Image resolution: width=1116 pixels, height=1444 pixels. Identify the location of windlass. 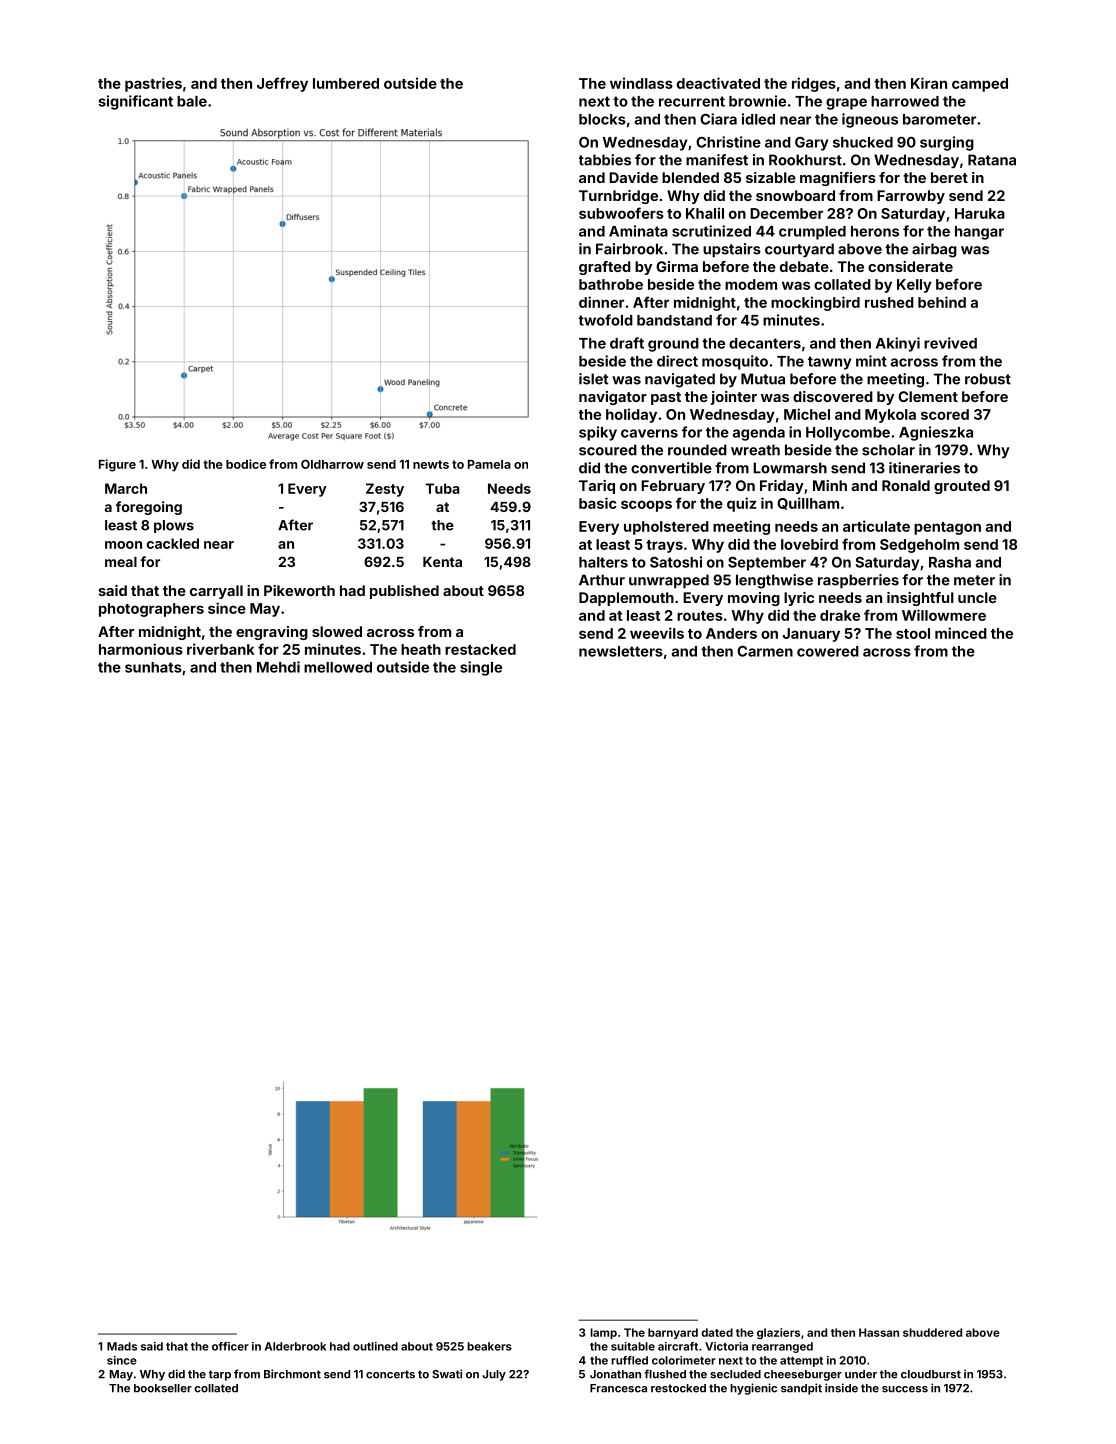
(641, 83).
